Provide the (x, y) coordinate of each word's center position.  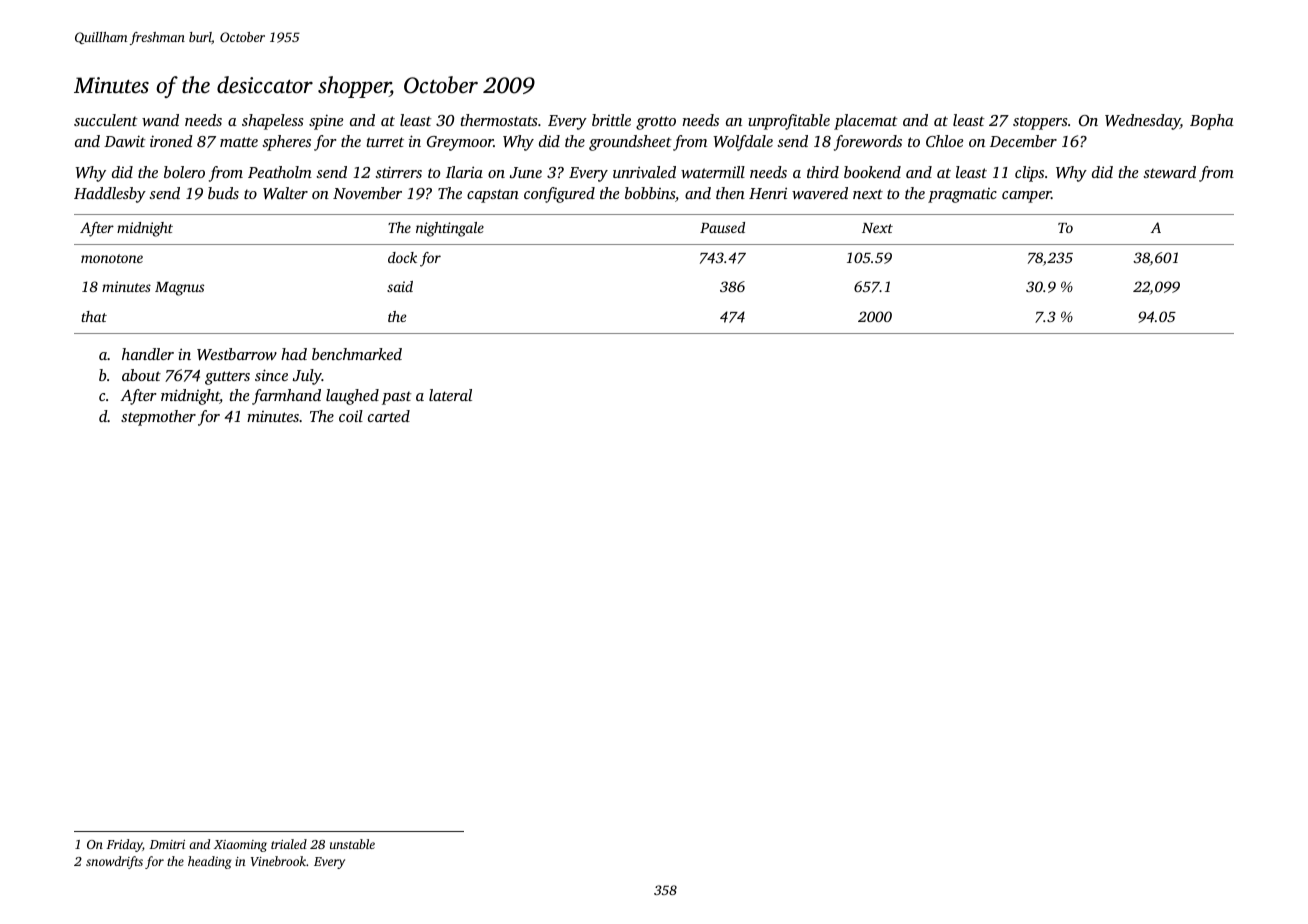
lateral (450, 395)
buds (223, 193)
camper (1026, 197)
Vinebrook (279, 861)
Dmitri (167, 844)
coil (351, 416)
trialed (289, 844)
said (400, 286)
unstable (352, 844)
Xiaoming (240, 846)
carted (389, 416)
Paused (722, 227)
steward (1169, 172)
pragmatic (962, 195)
